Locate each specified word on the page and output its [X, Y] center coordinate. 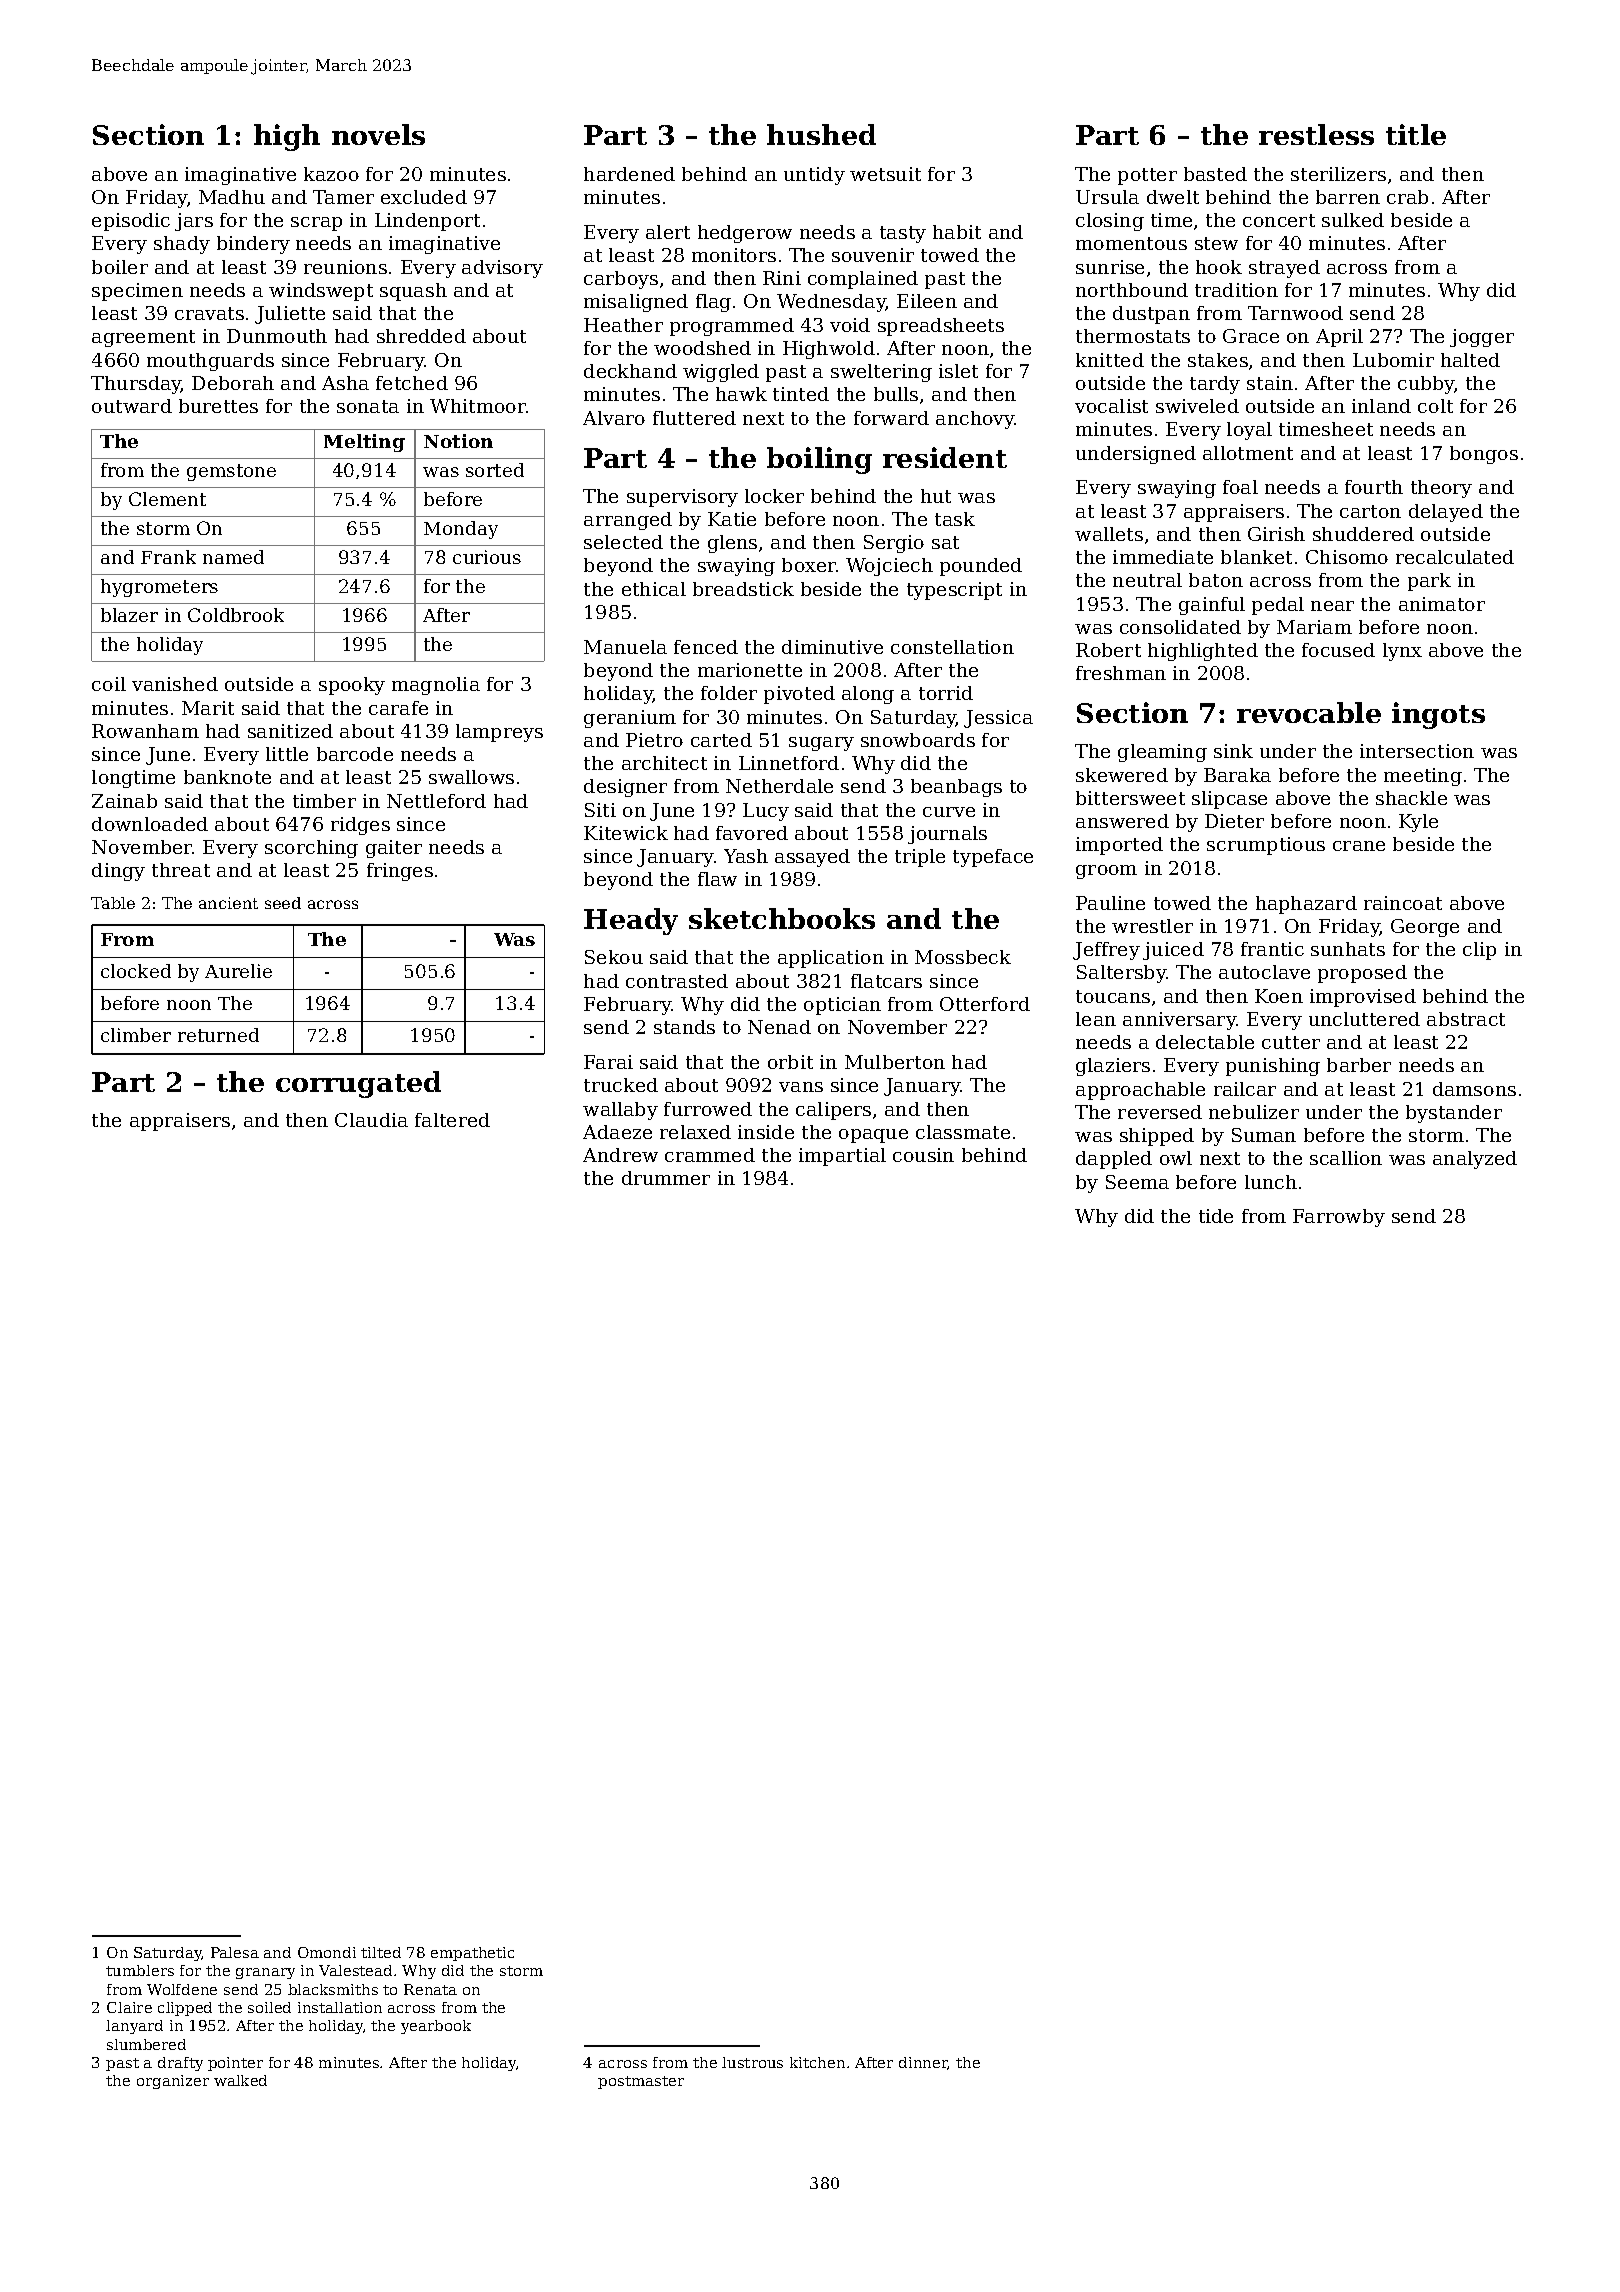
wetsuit [885, 174]
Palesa [235, 1952]
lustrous [752, 2062]
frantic [1272, 949]
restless [1316, 134]
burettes [218, 406]
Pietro [654, 740]
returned [218, 1035]
